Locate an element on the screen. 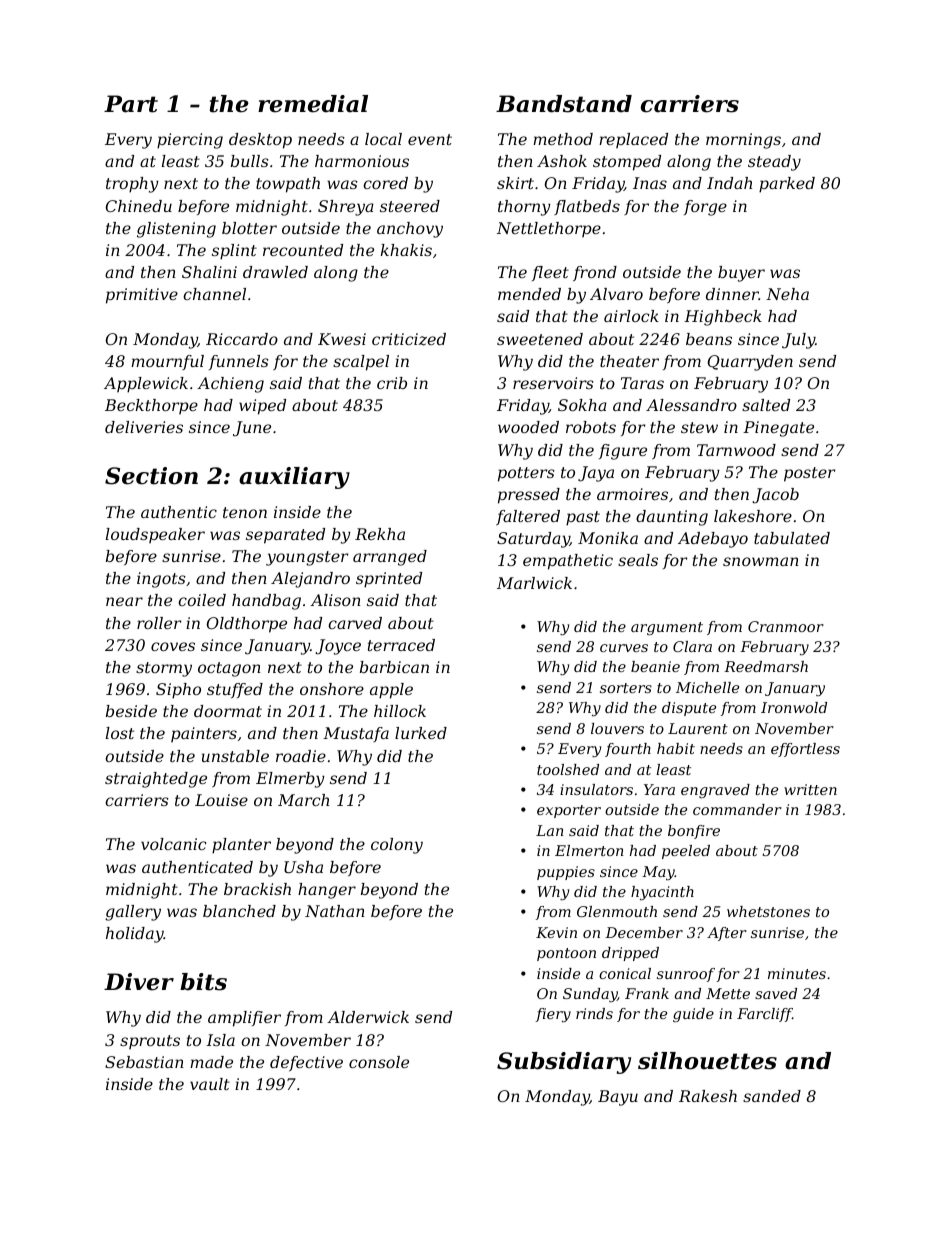 The width and height of the screenshot is (952, 1233). volcanic is located at coordinates (174, 844).
